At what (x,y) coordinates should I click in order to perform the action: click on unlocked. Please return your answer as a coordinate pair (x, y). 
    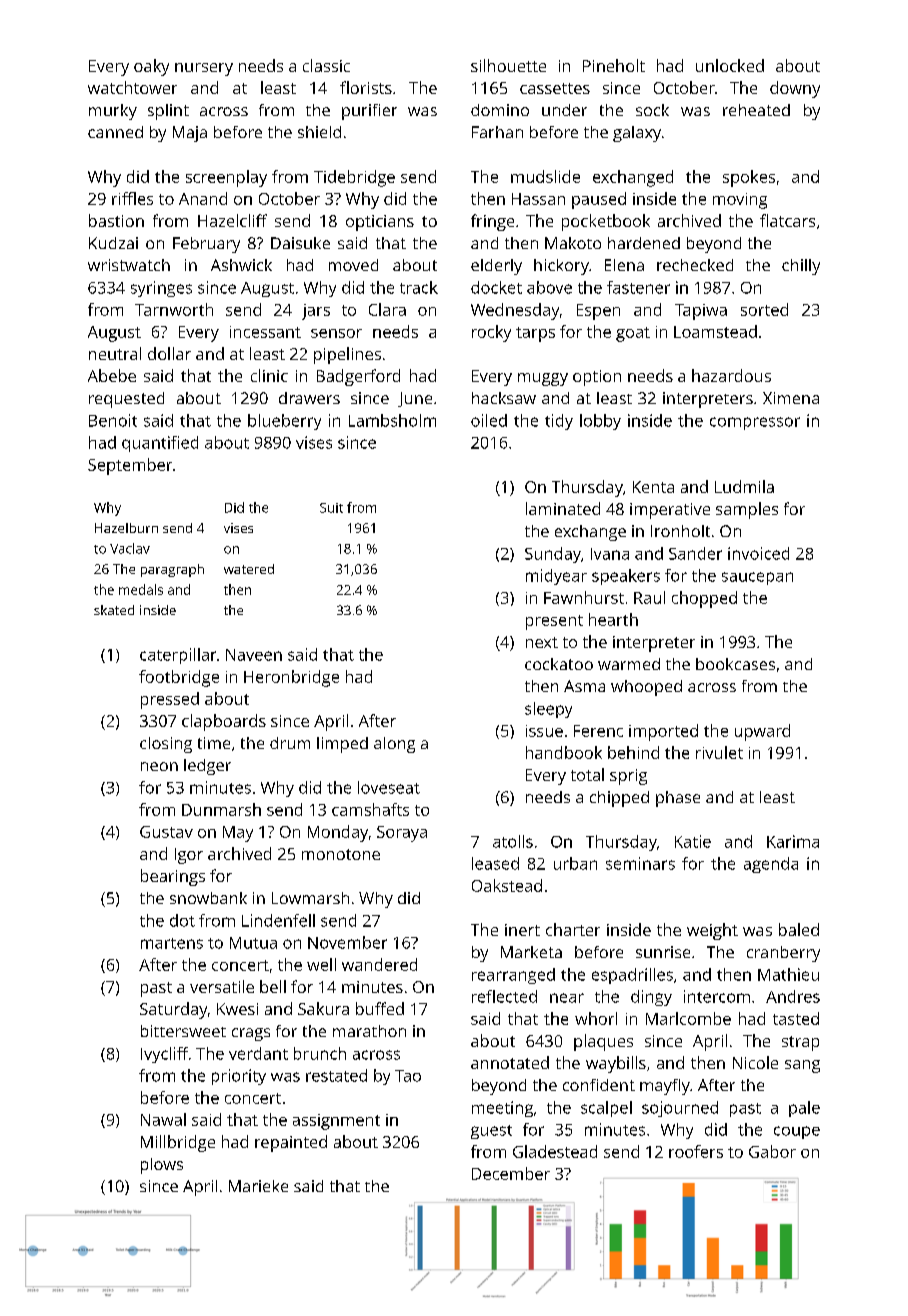
    Looking at the image, I should click on (730, 65).
